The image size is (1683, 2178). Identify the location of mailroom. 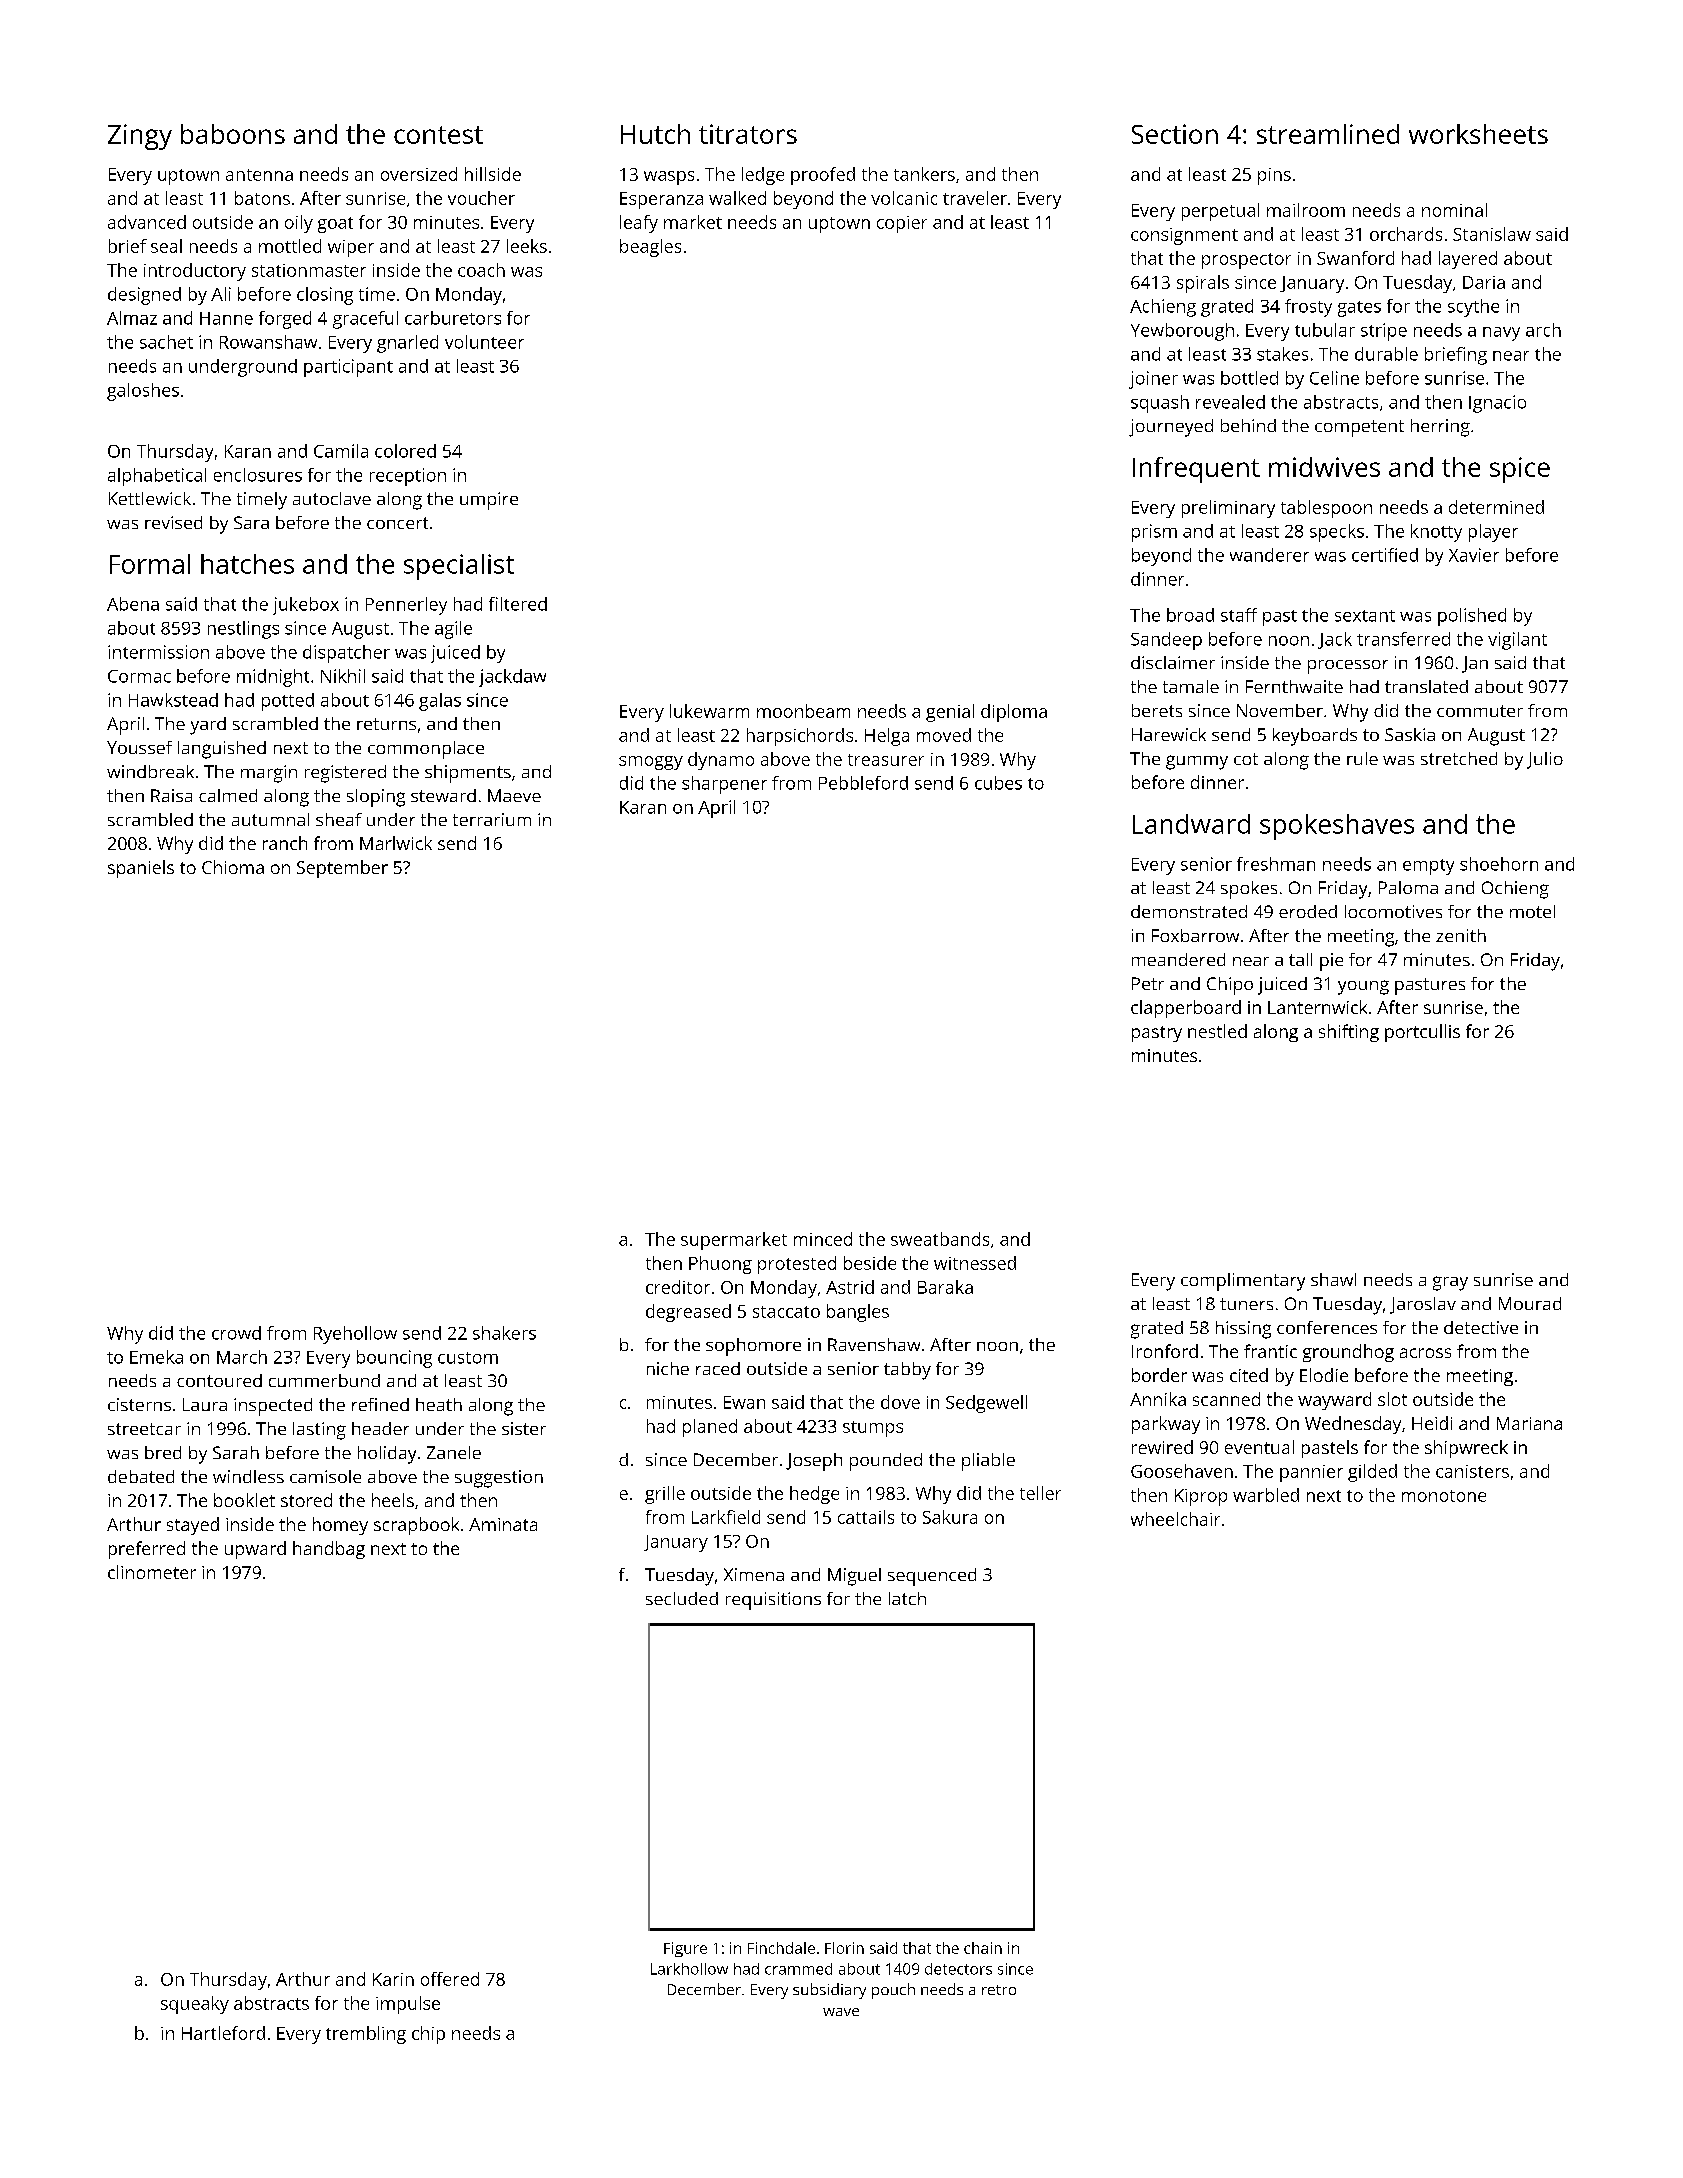
(1306, 210).
